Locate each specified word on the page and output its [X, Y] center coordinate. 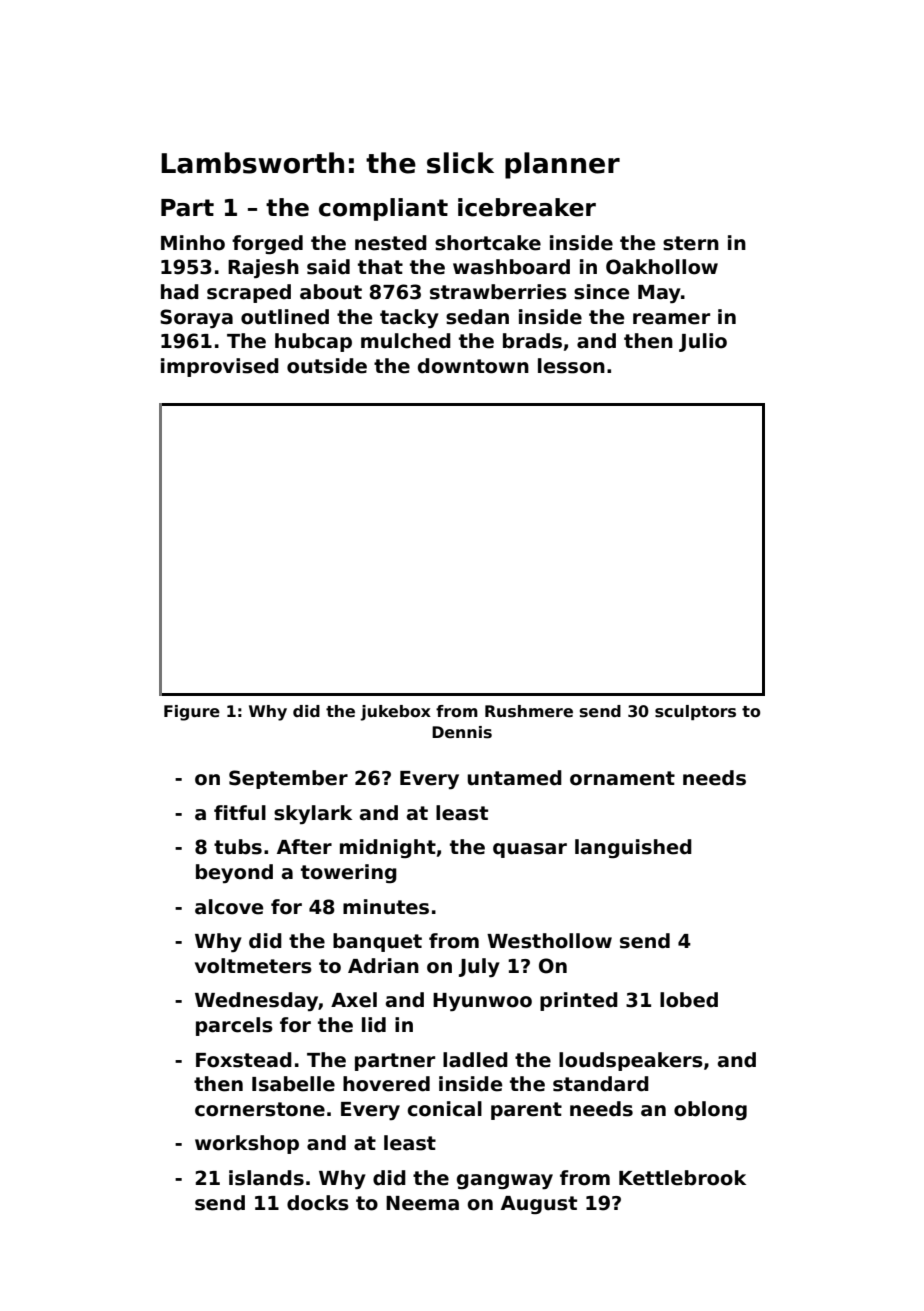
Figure [192, 713]
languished [633, 848]
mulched [406, 341]
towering [349, 873]
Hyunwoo [482, 1002]
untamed [514, 778]
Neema [422, 1203]
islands [266, 1178]
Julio [703, 342]
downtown [473, 366]
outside [327, 366]
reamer [671, 319]
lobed [689, 1000]
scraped [249, 293]
